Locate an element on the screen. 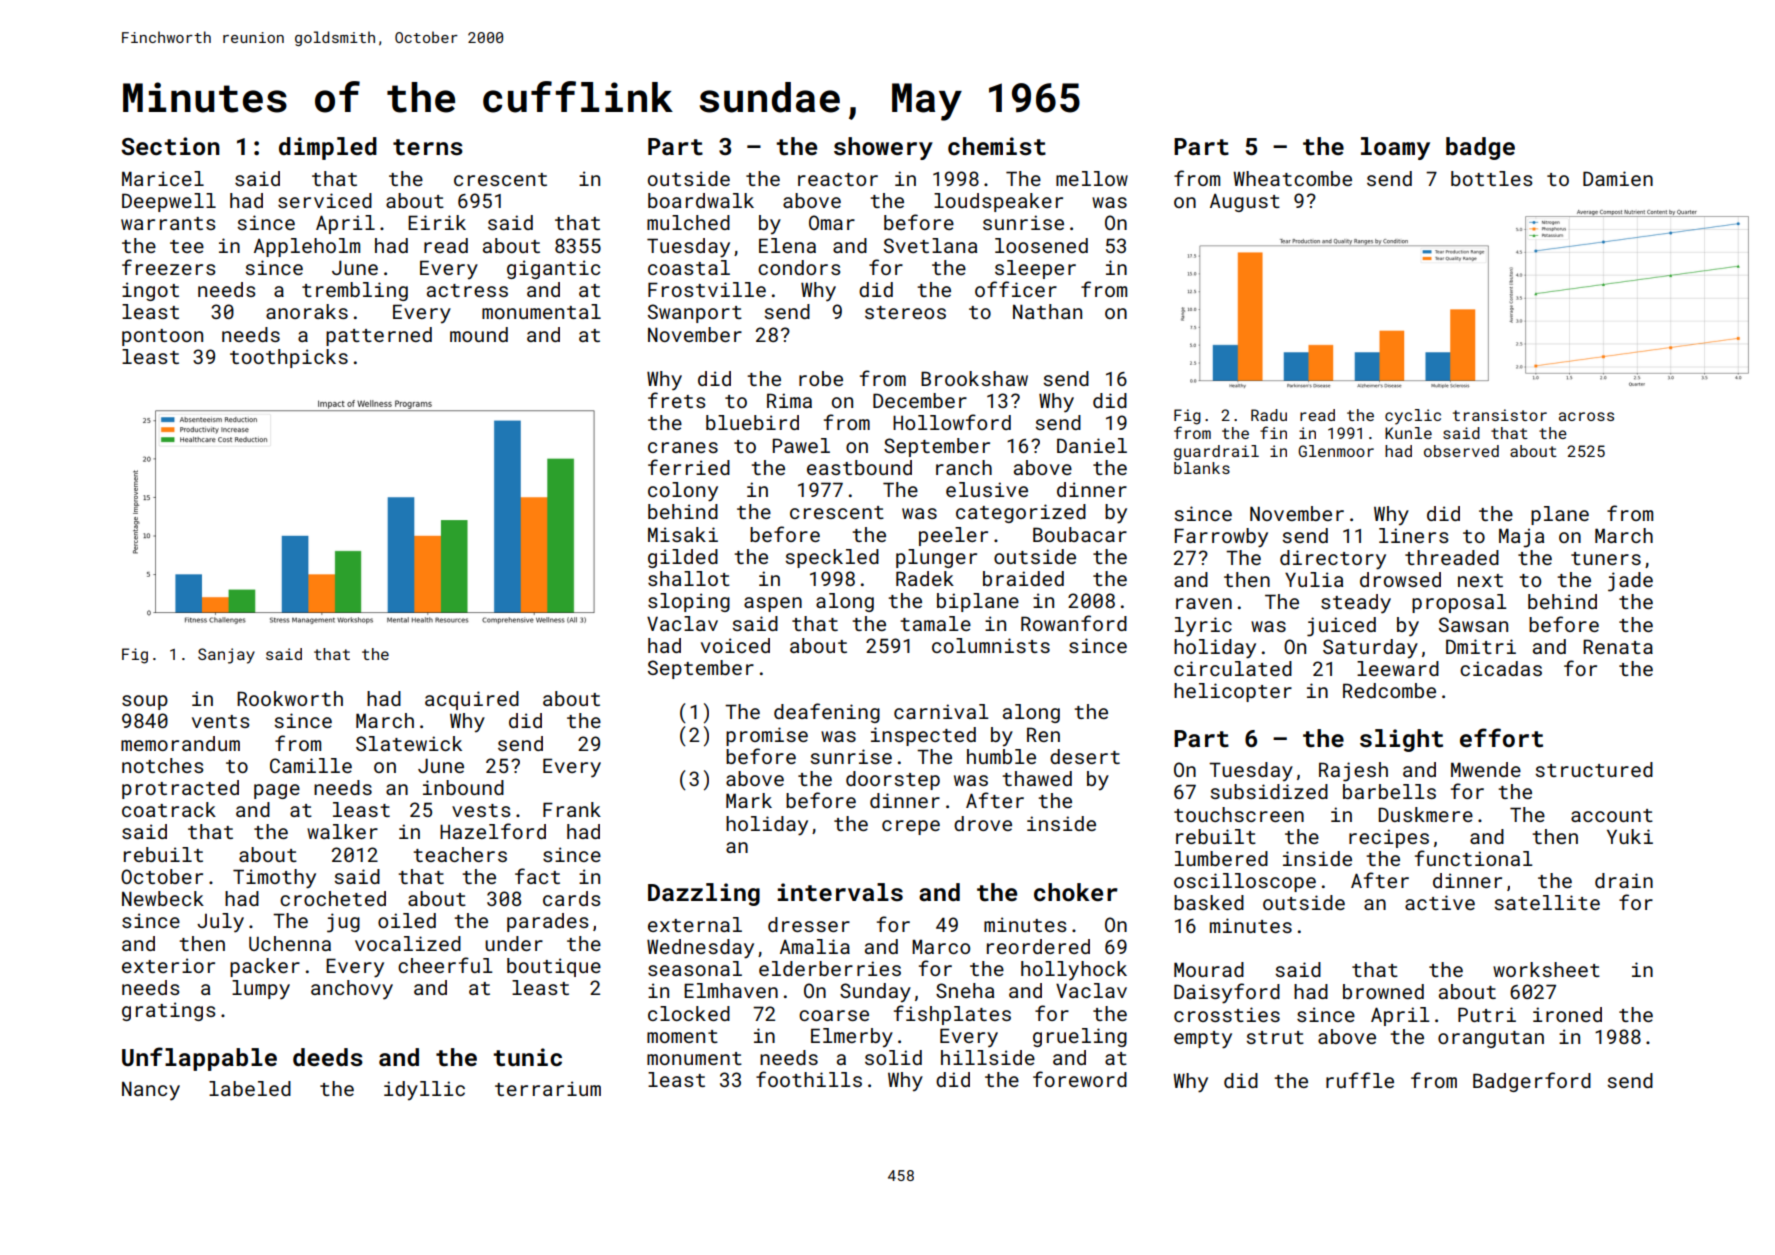 The height and width of the screenshot is (1255, 1775). dimpled is located at coordinates (328, 148).
